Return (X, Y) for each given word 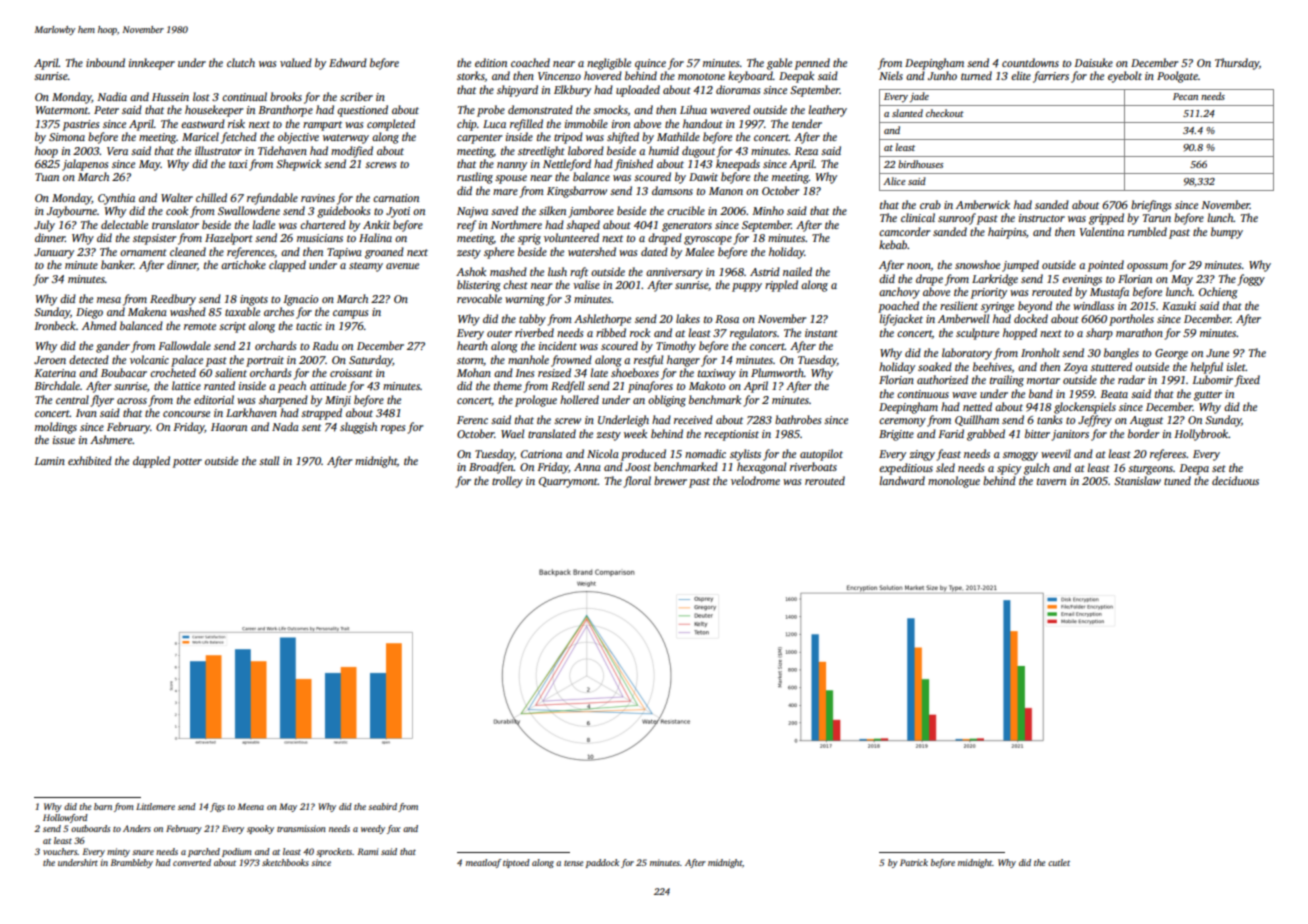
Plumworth (777, 372)
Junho (942, 75)
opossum (1147, 267)
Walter (177, 197)
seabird (382, 806)
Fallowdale (184, 345)
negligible (609, 64)
